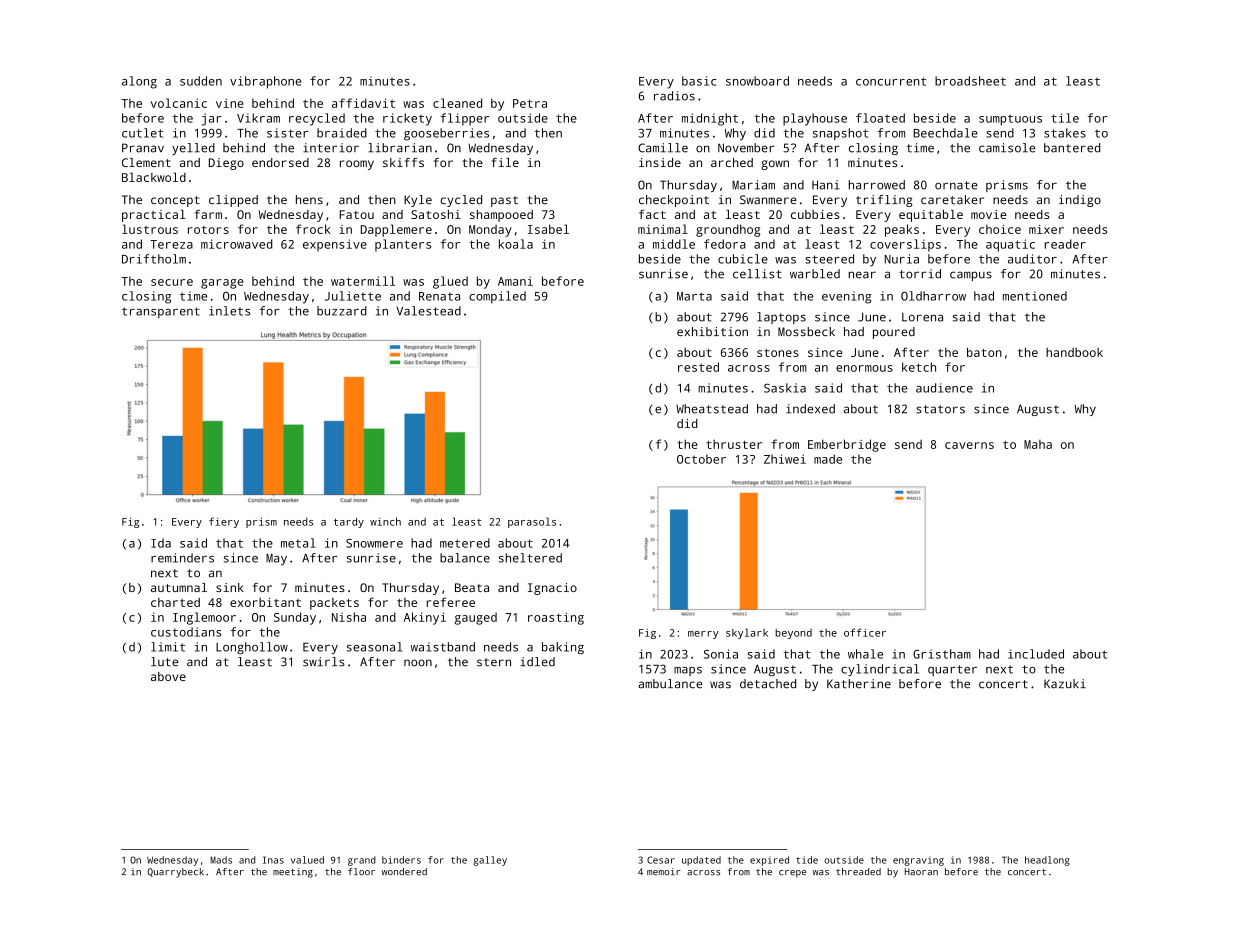 This screenshot has width=1233, height=952. What do you see at coordinates (266, 82) in the screenshot?
I see `vibraphone` at bounding box center [266, 82].
